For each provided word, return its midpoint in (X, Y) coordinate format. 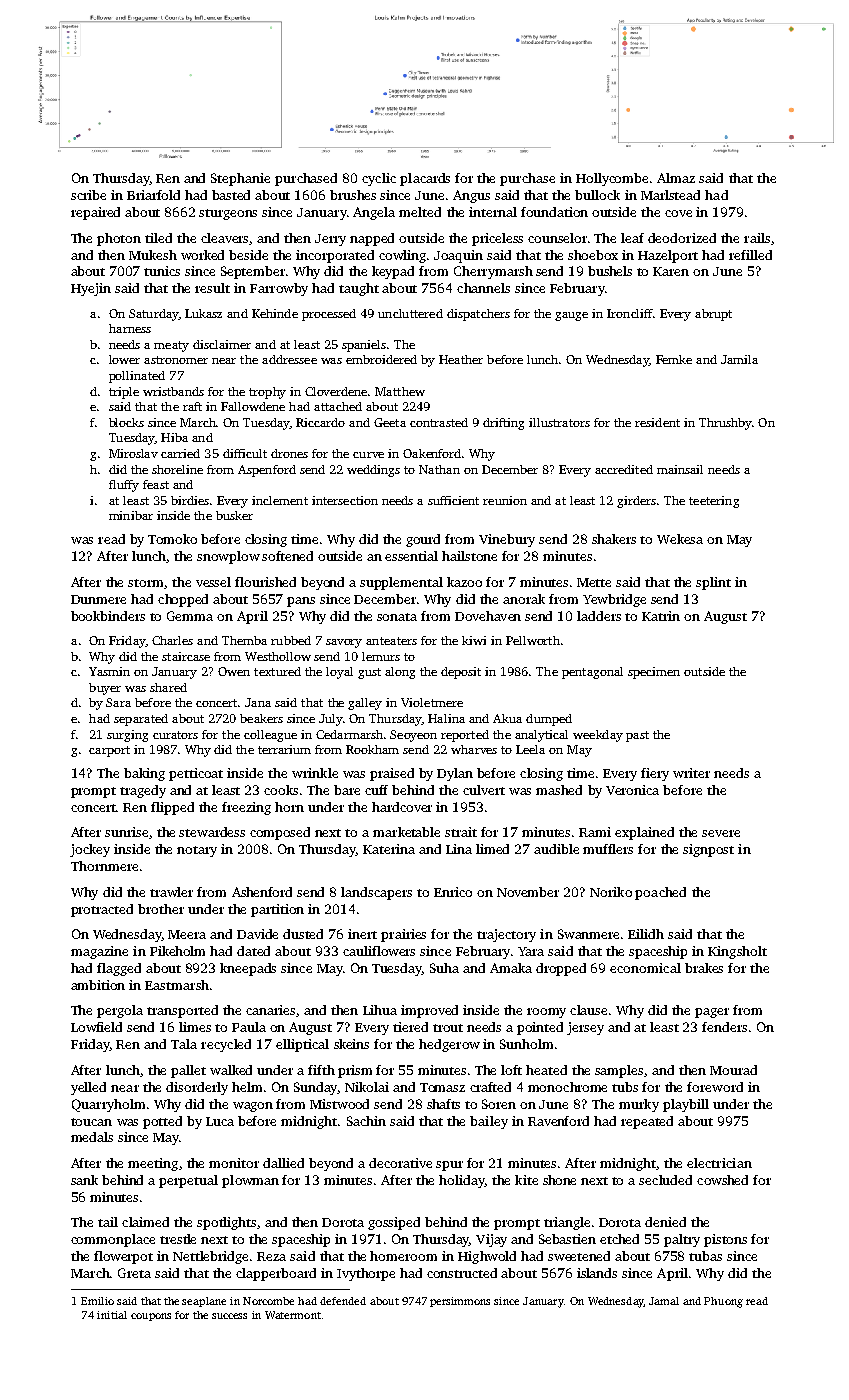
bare (347, 790)
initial (112, 1315)
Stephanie (240, 179)
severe (721, 833)
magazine (99, 952)
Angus (471, 196)
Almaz (676, 178)
